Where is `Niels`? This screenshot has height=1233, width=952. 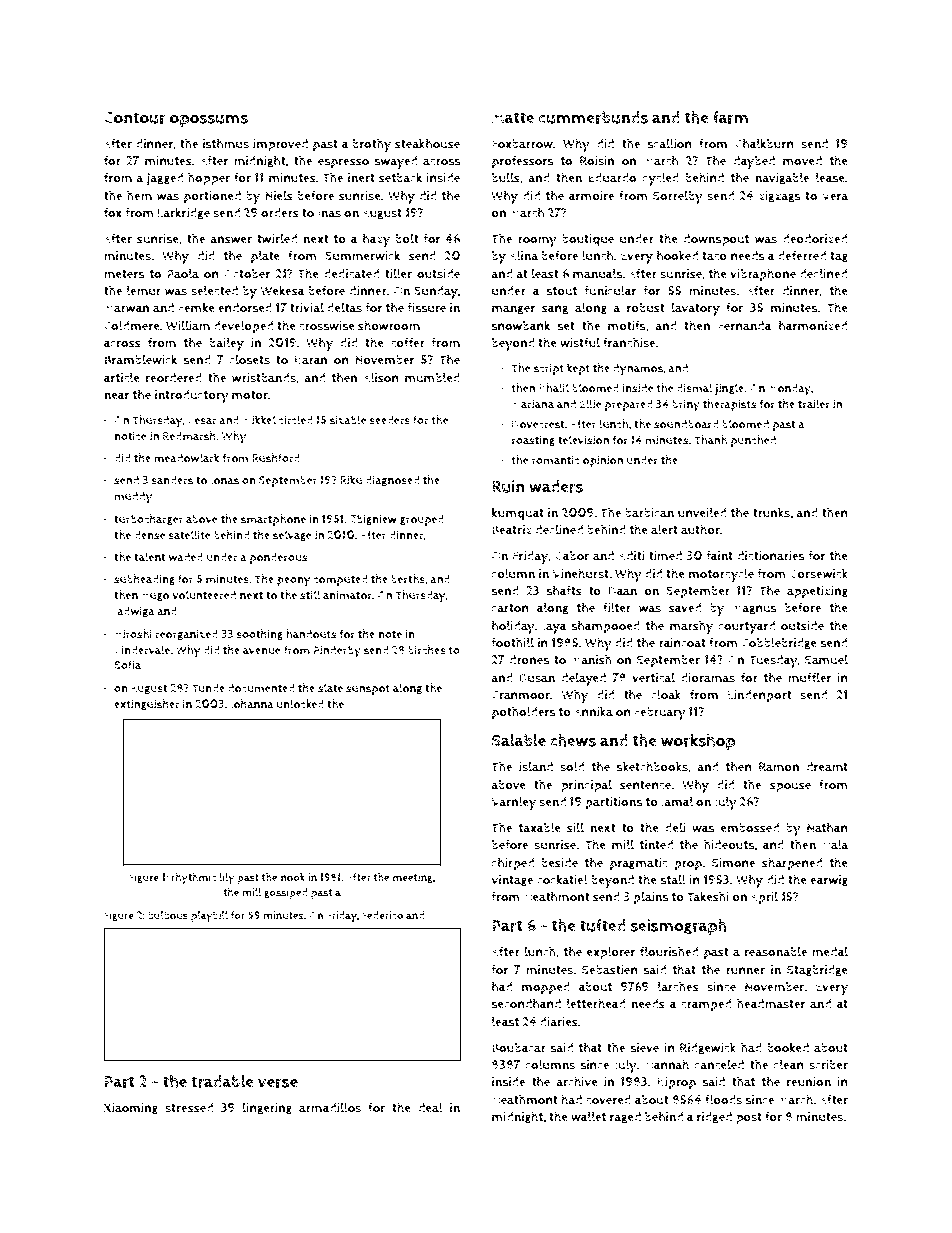
Niels is located at coordinates (279, 195).
